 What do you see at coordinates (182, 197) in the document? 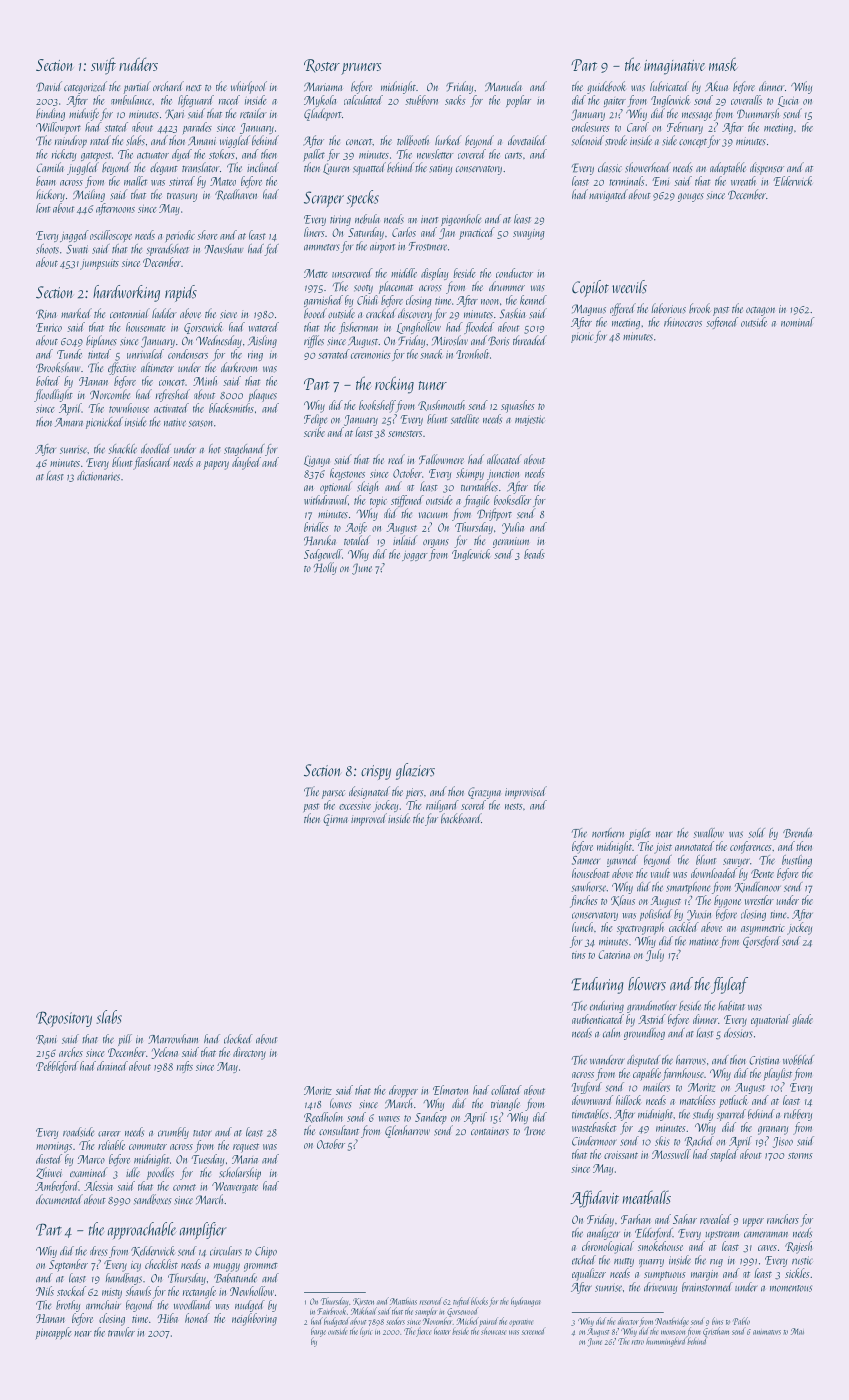
I see `treasury` at bounding box center [182, 197].
